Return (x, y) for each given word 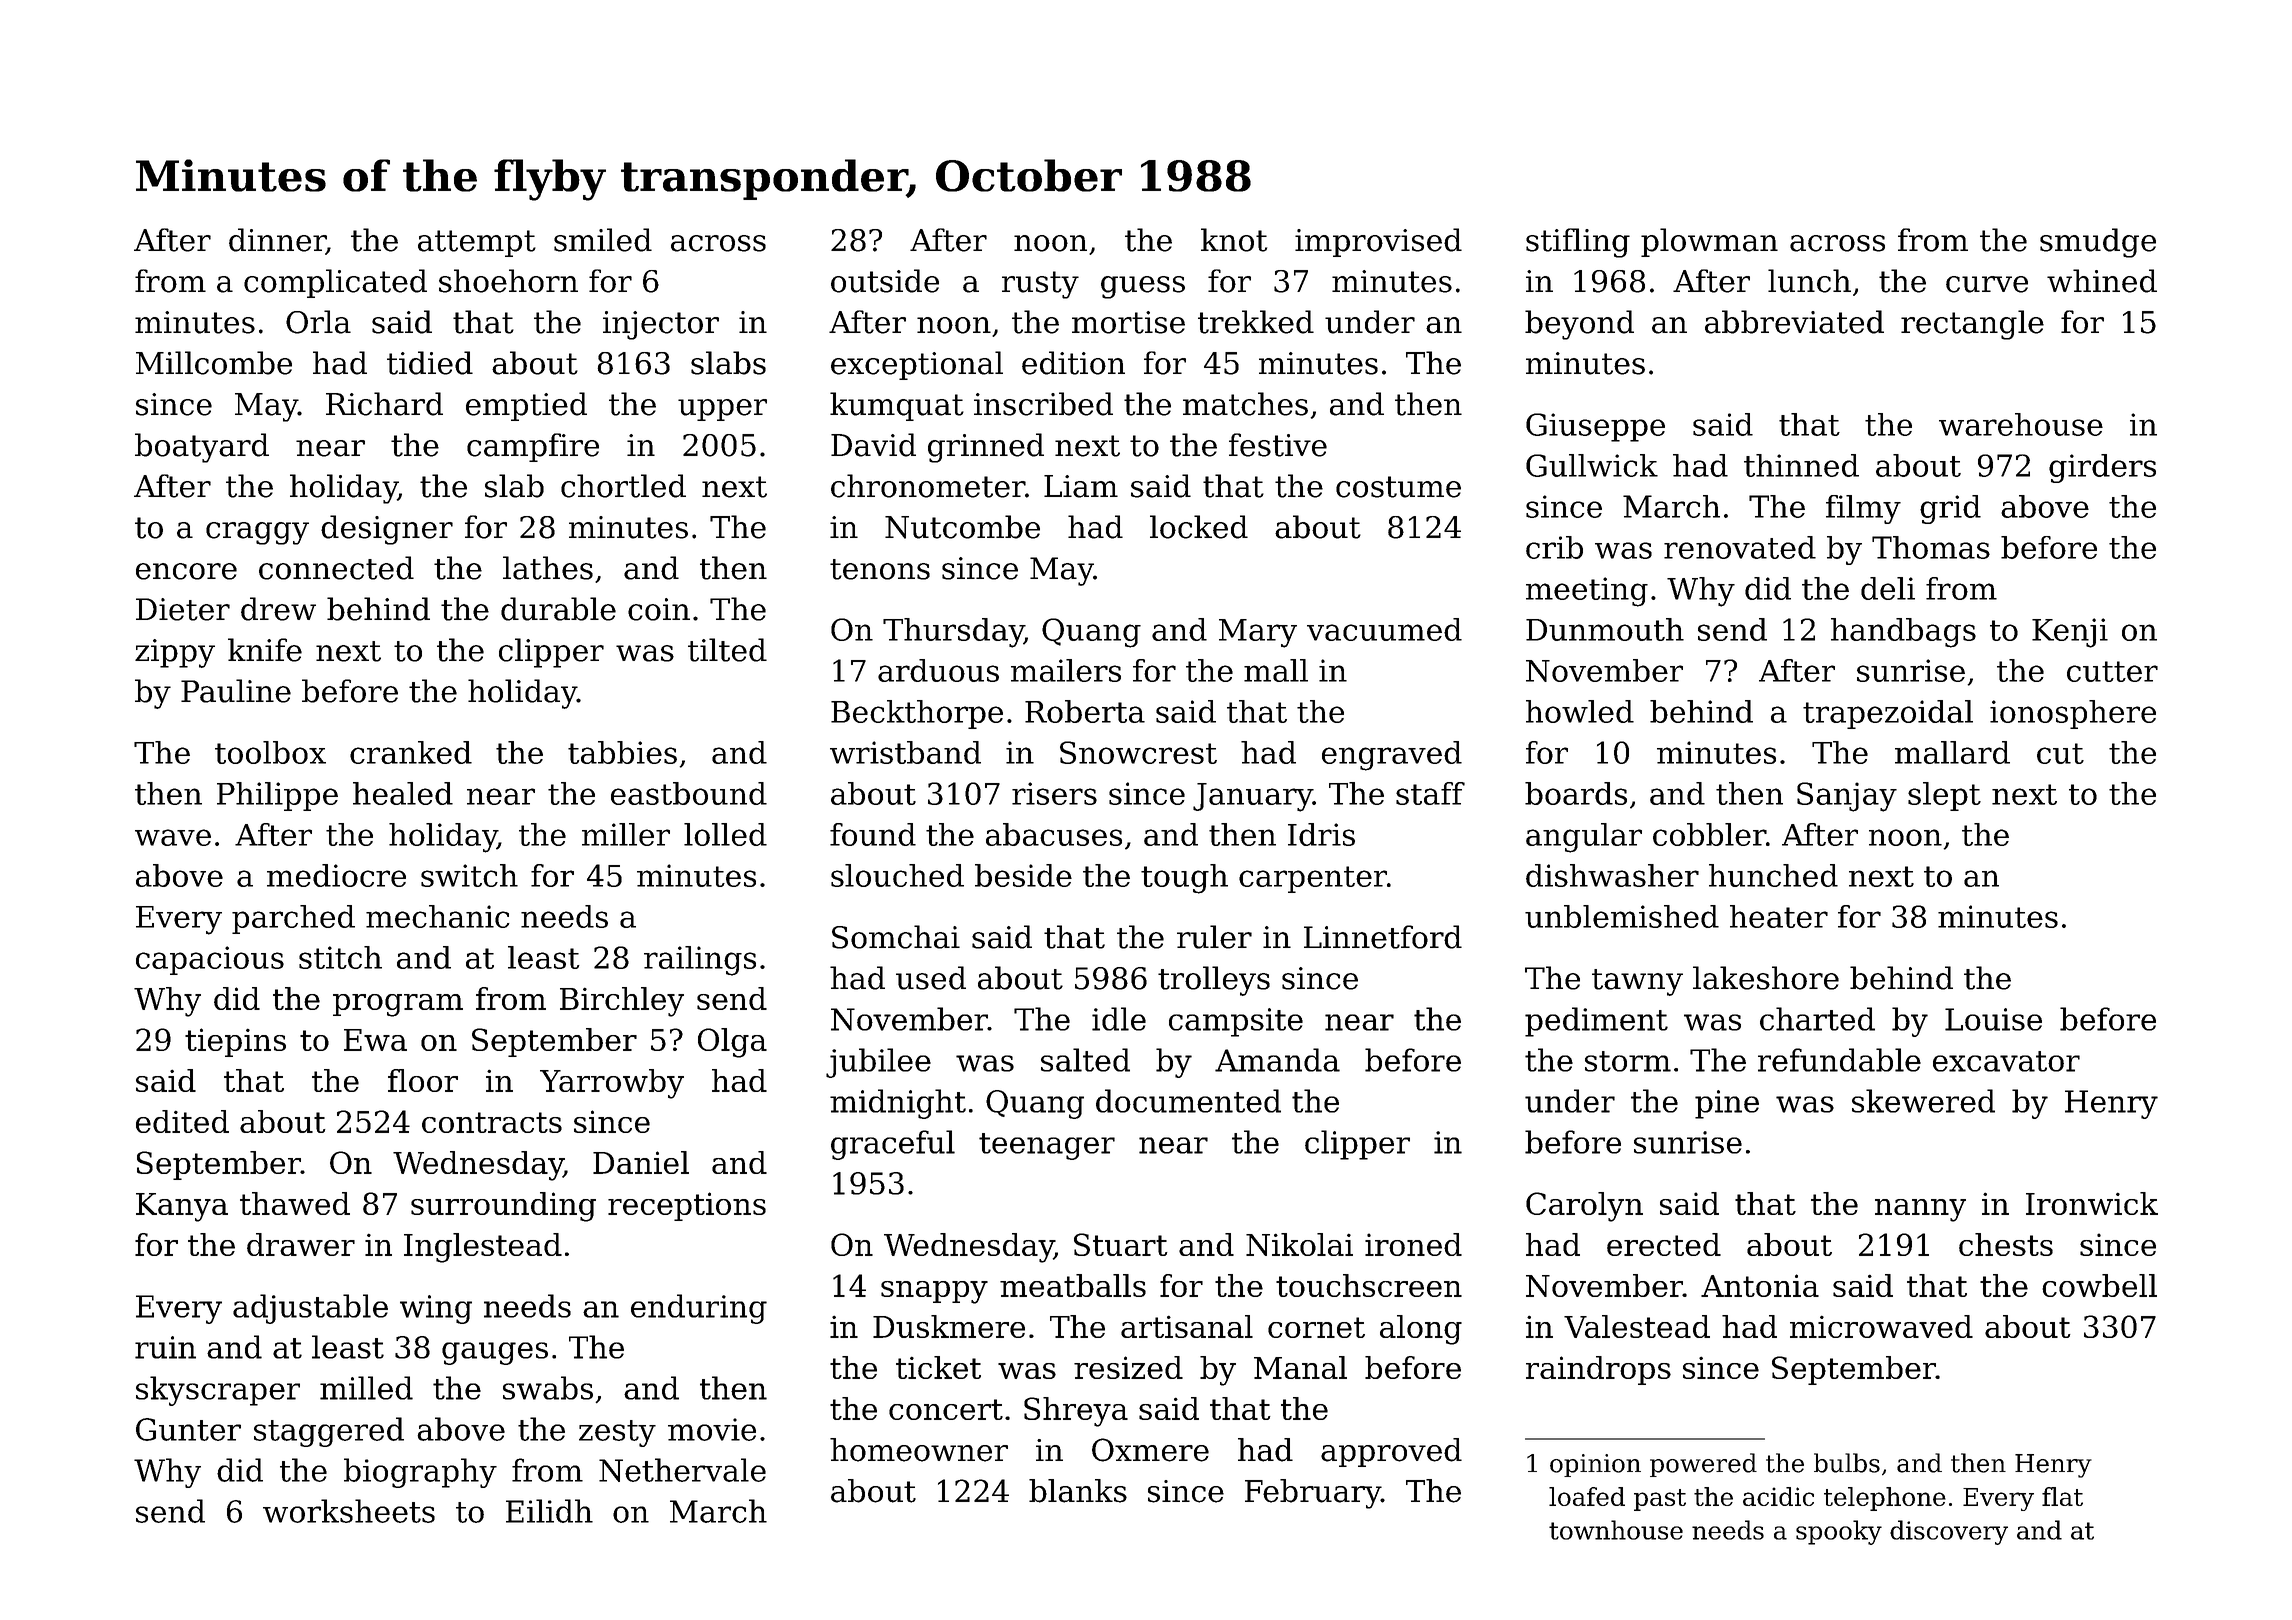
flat (2062, 1496)
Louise (1993, 1019)
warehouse (2021, 424)
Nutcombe (962, 527)
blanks (1078, 1491)
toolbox (270, 752)
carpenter (1313, 879)
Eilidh (549, 1511)
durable (558, 609)
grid (1950, 509)
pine (1727, 1104)
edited (182, 1121)
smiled (603, 240)
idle (1119, 1019)
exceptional (917, 365)
